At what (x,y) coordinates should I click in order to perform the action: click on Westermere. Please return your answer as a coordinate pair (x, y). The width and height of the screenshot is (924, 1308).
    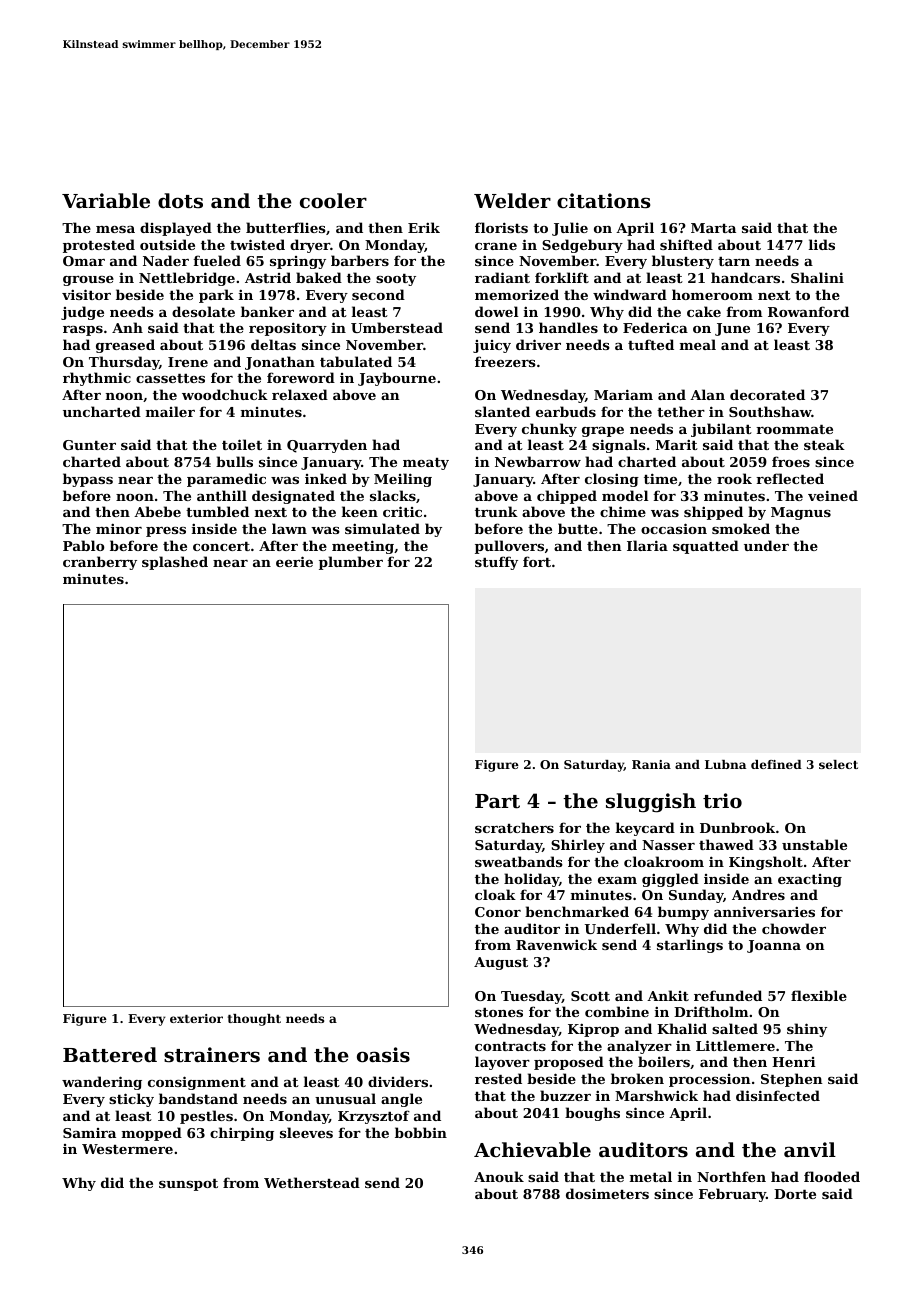
    Looking at the image, I should click on (127, 1149).
